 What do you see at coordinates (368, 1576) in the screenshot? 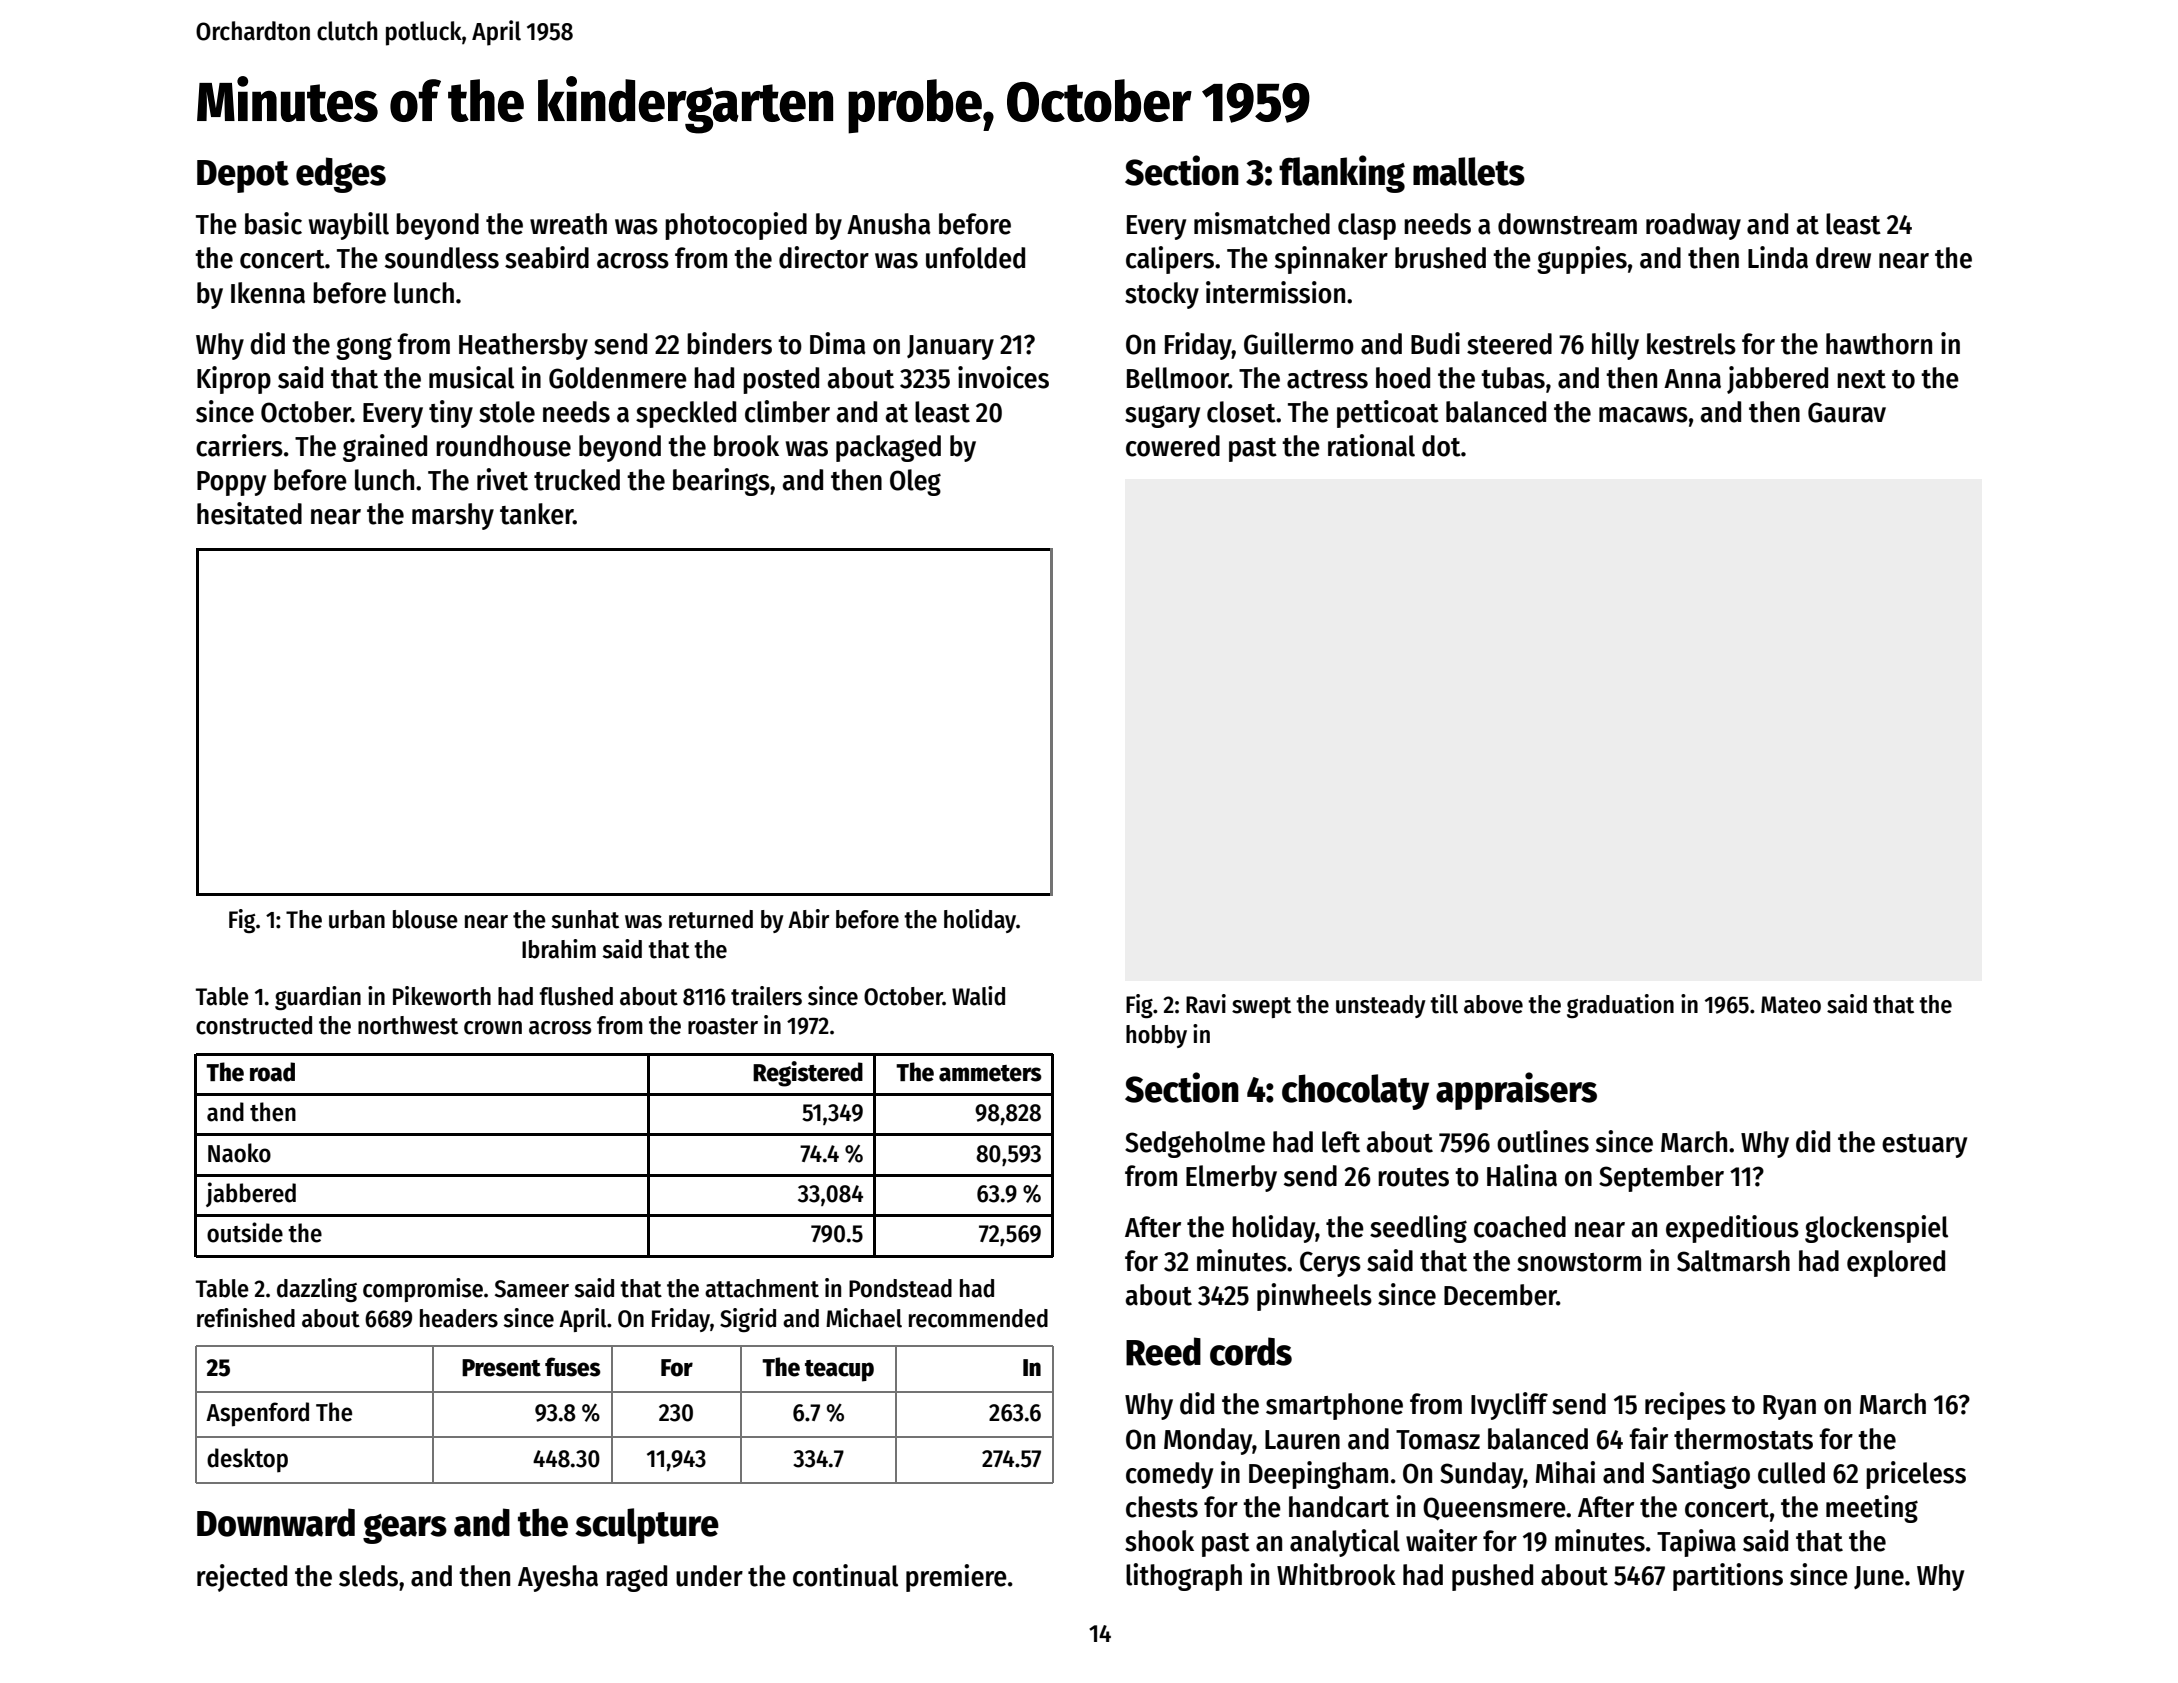
I see `sleds` at bounding box center [368, 1576].
